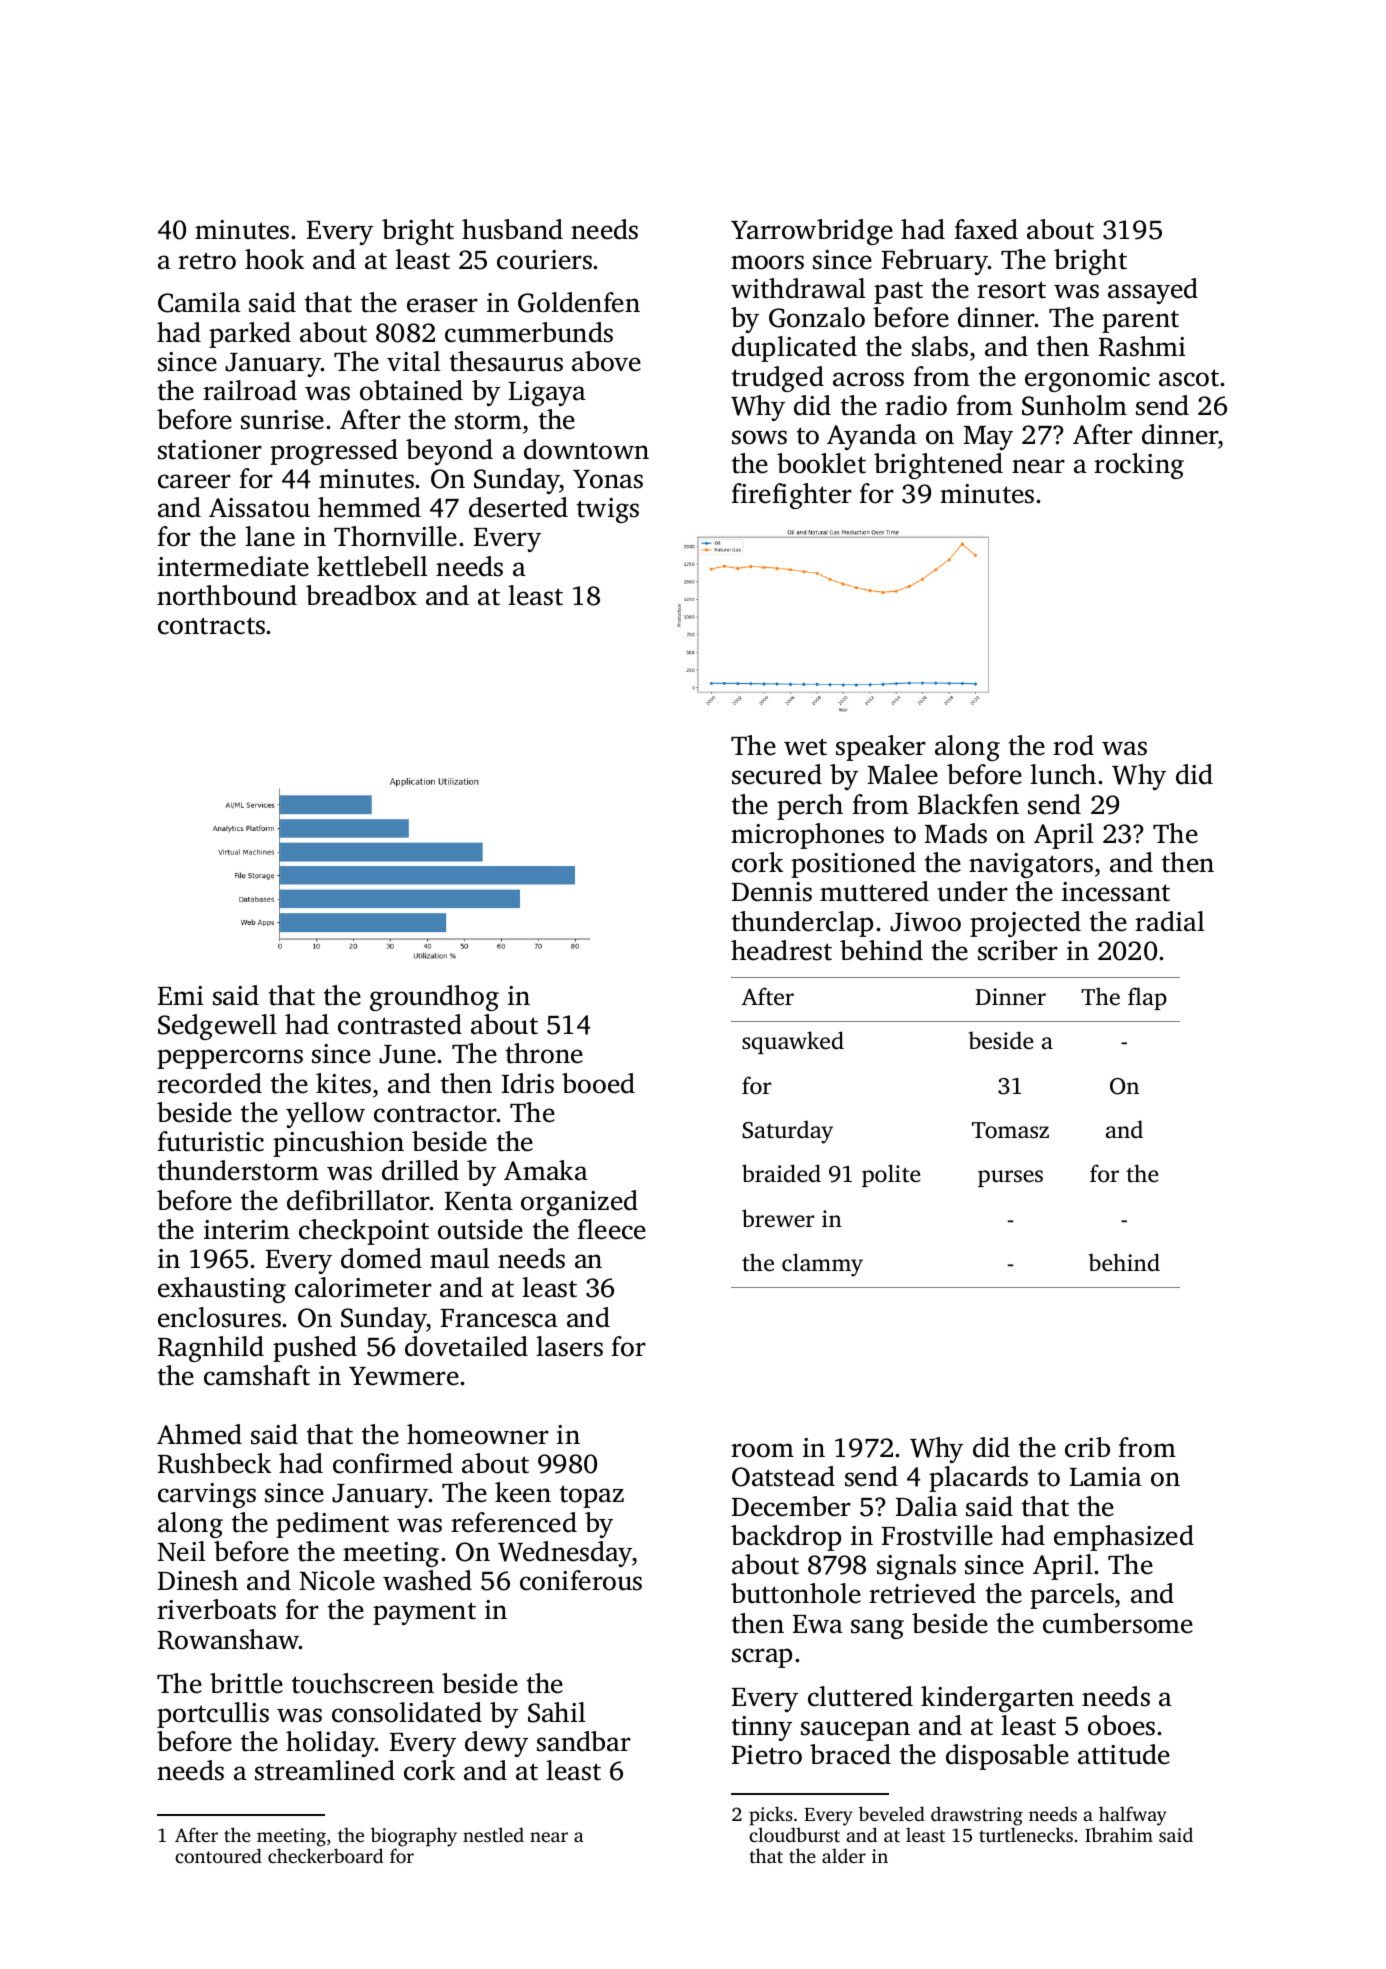 This page has width=1386, height=1969. I want to click on scrap, so click(762, 1658).
